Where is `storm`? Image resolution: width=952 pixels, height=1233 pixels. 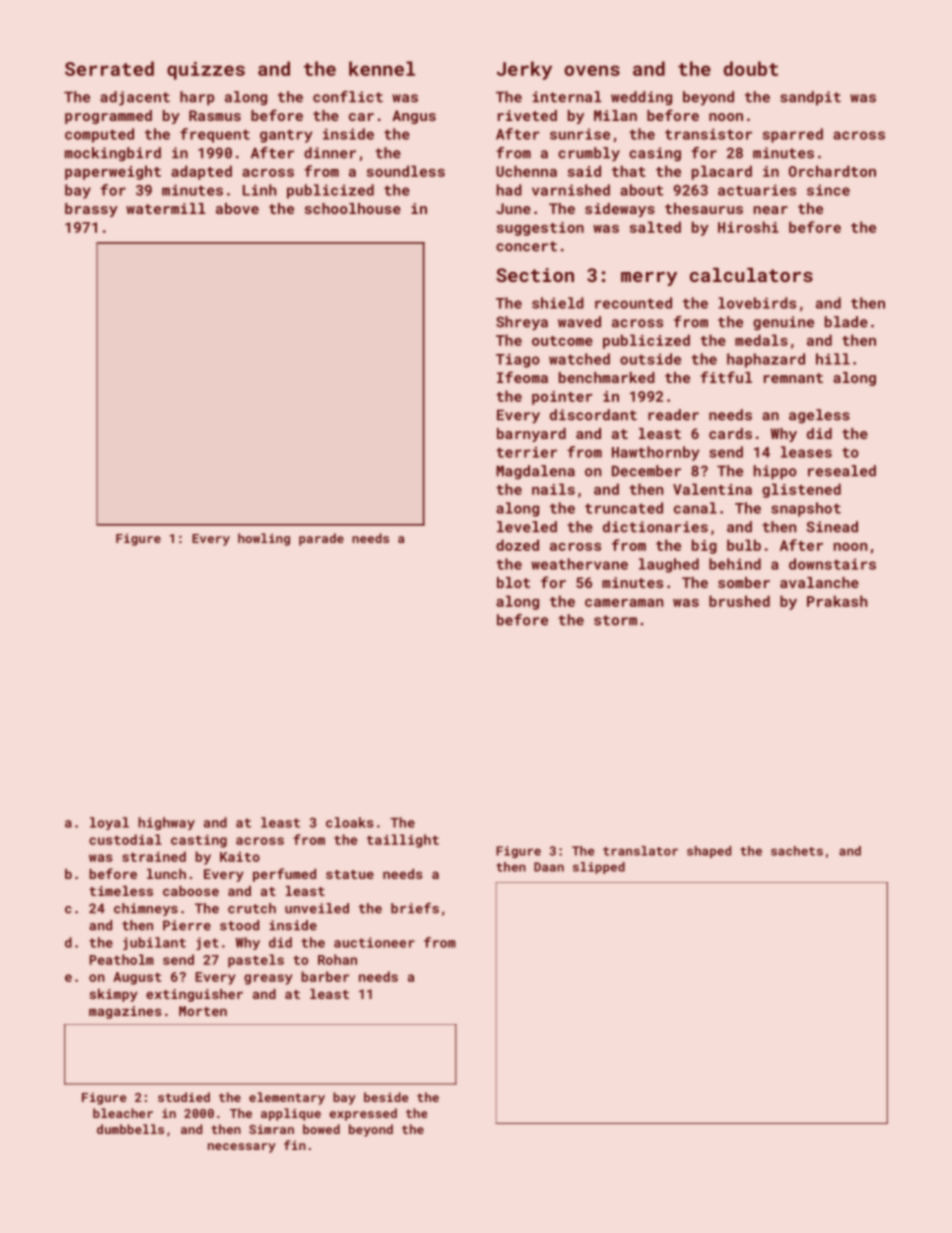 storm is located at coordinates (615, 620).
